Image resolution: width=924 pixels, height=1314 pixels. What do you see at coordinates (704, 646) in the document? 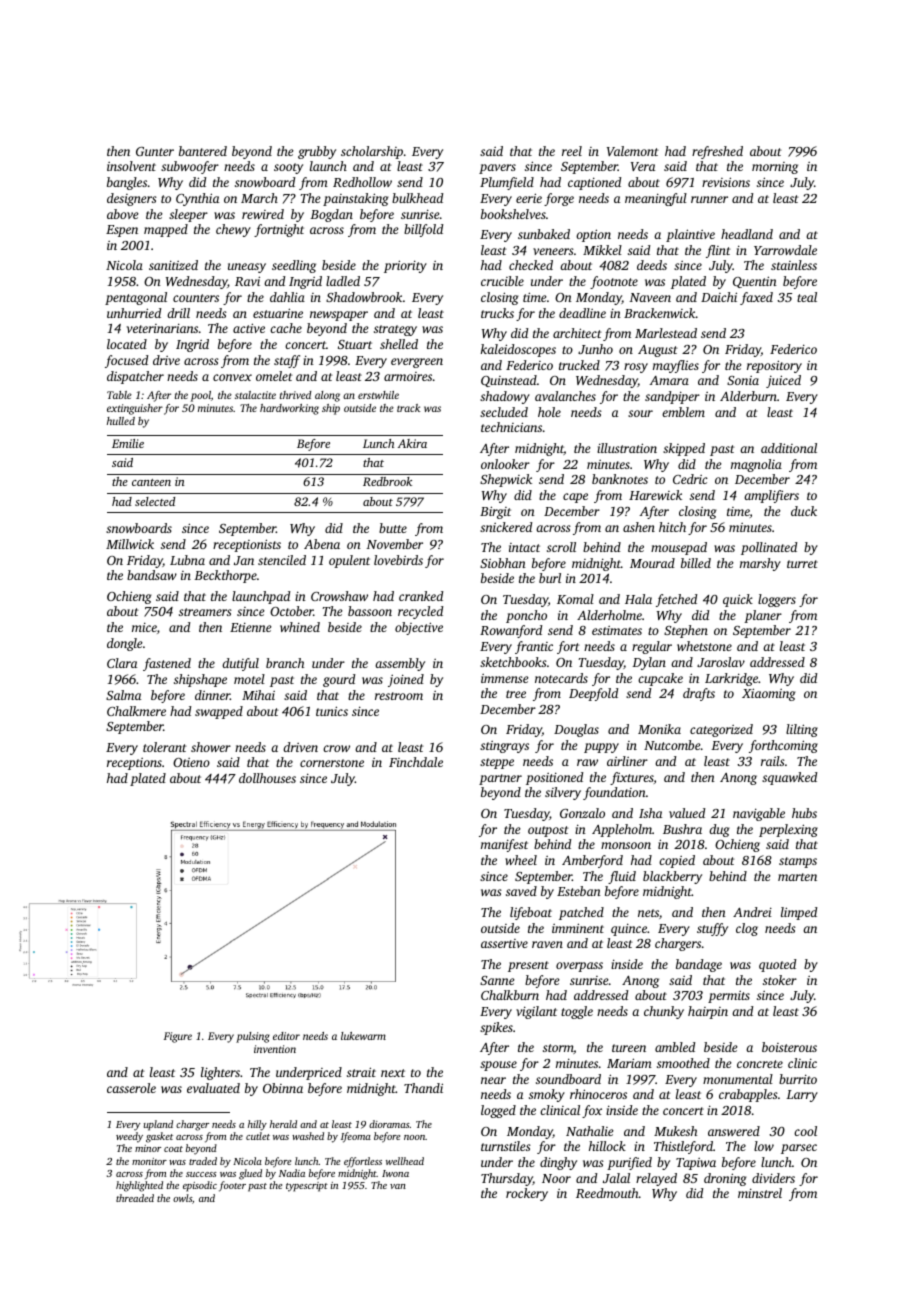
I see `whetstone` at bounding box center [704, 646].
